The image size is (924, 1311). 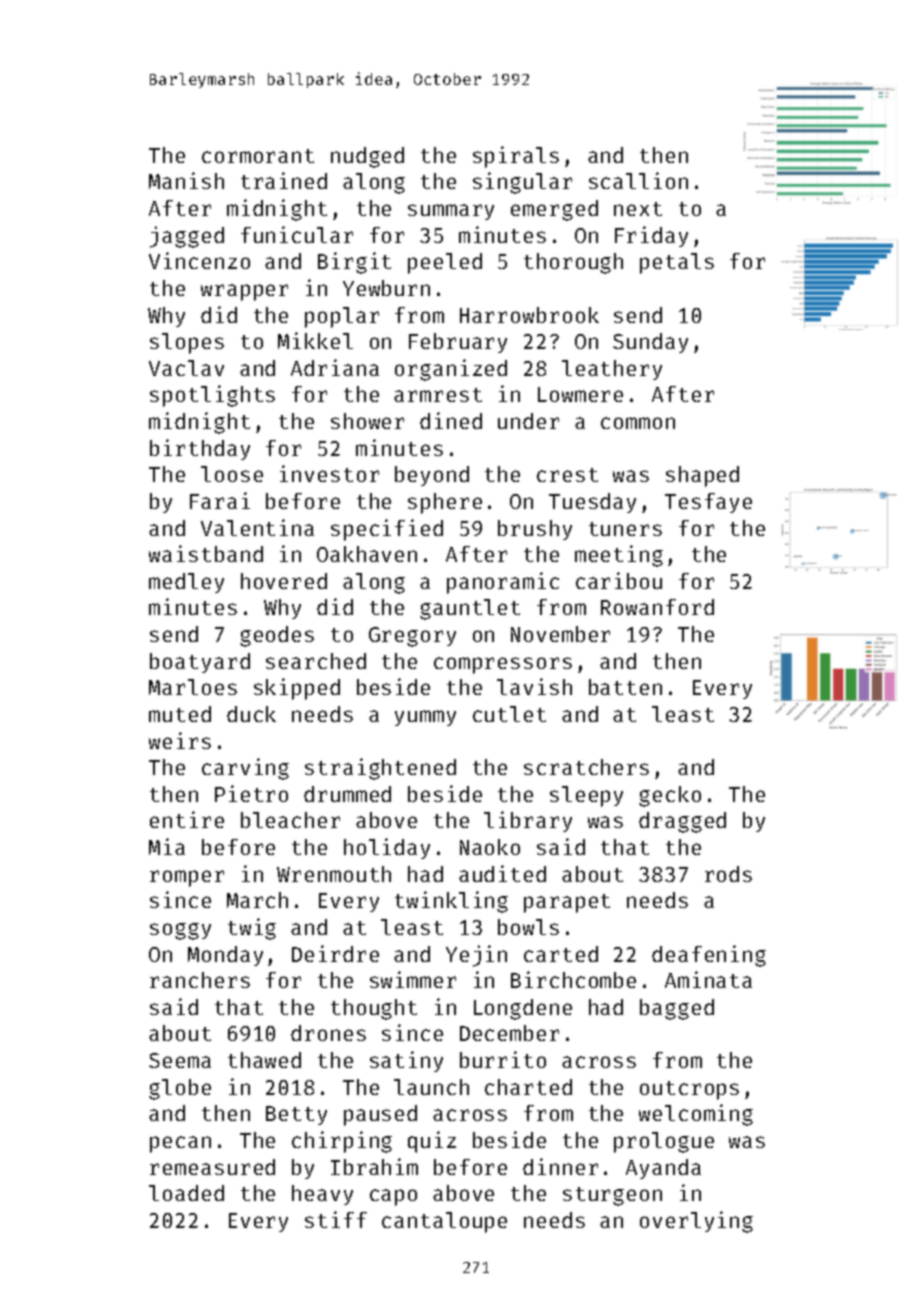 I want to click on spirals, so click(x=516, y=157).
